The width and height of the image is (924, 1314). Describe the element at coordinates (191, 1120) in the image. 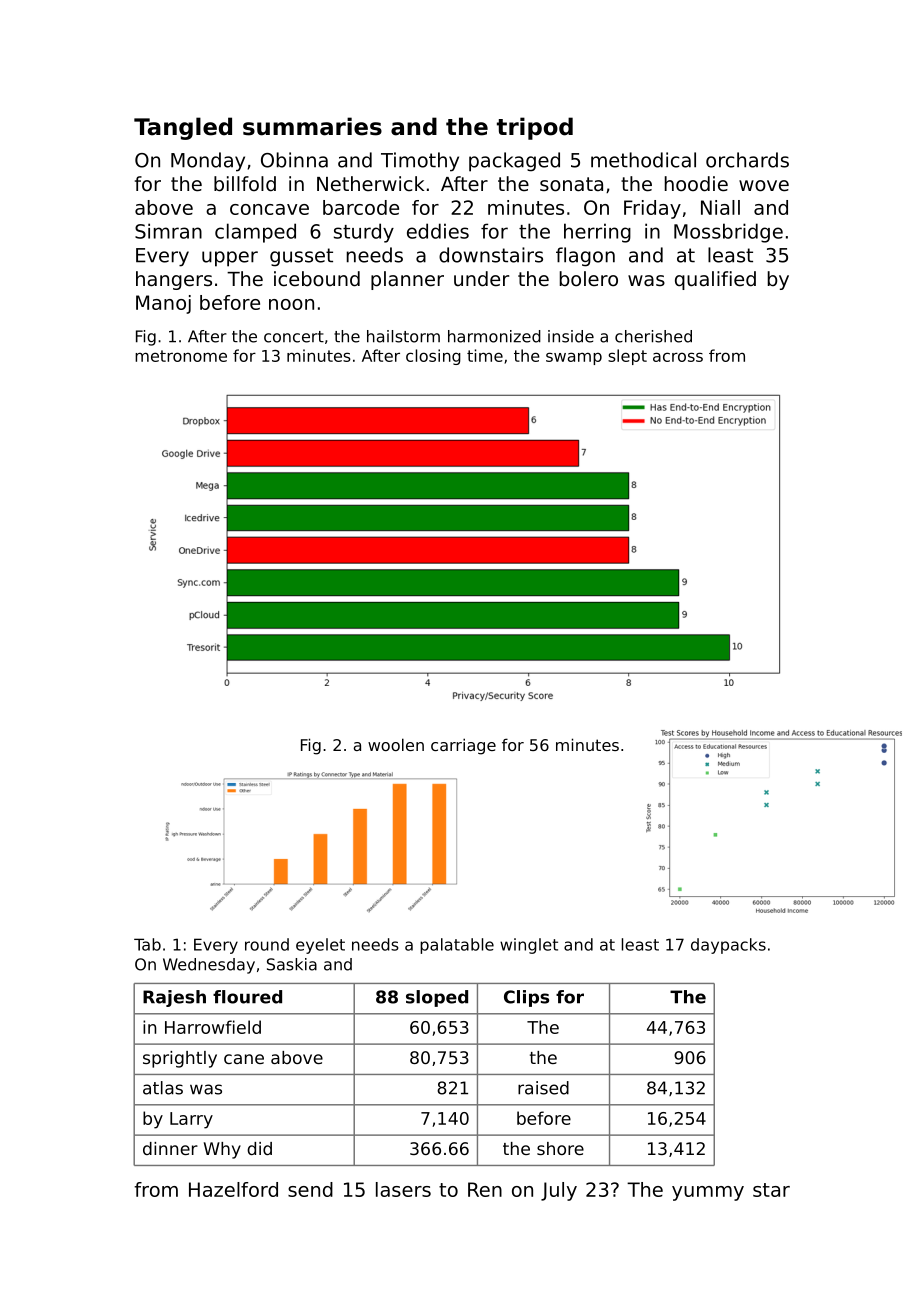

I see `Larry` at that location.
